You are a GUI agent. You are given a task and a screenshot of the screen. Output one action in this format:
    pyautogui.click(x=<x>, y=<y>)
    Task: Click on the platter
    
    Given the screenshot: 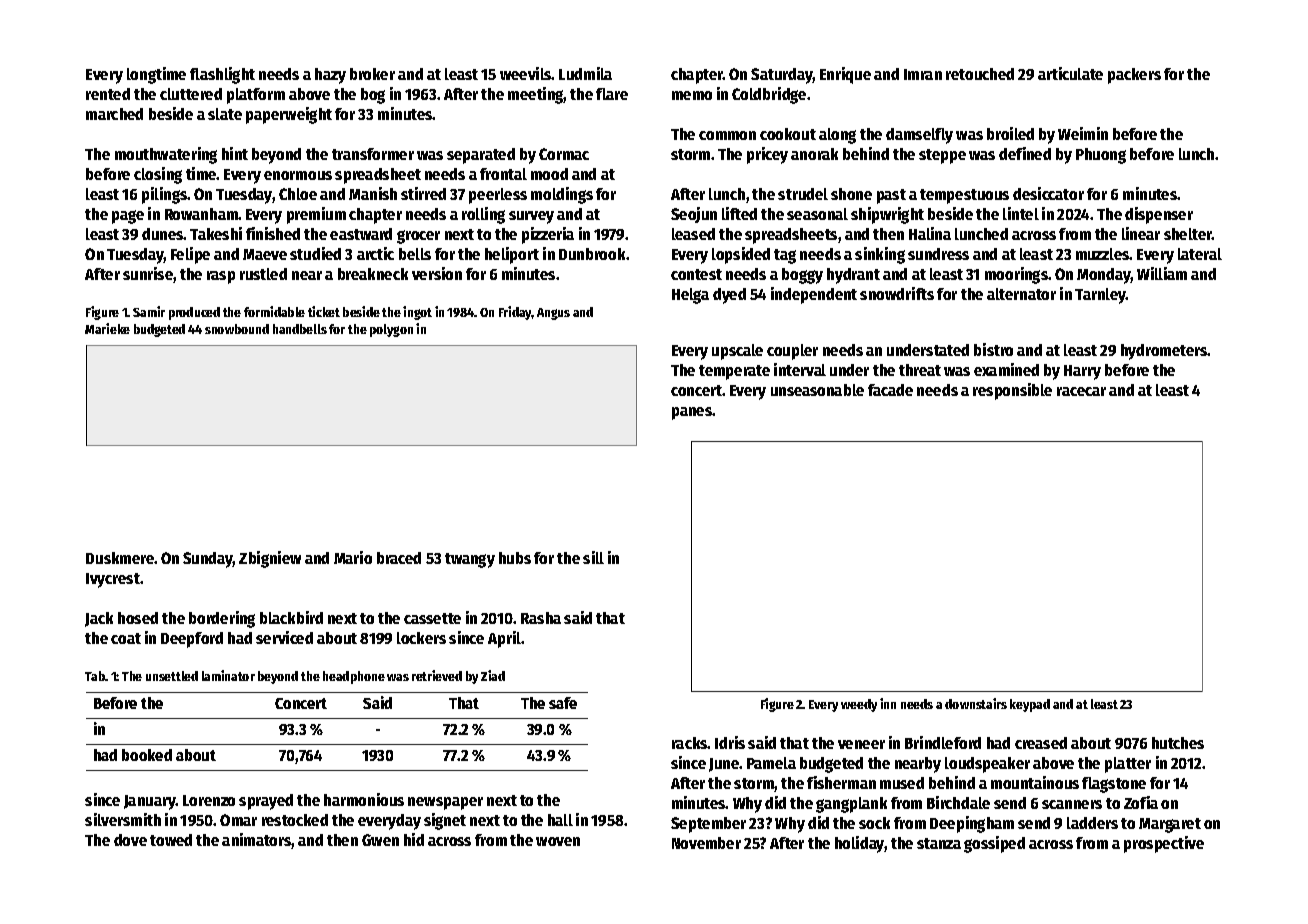 What is the action you would take?
    pyautogui.click(x=1128, y=765)
